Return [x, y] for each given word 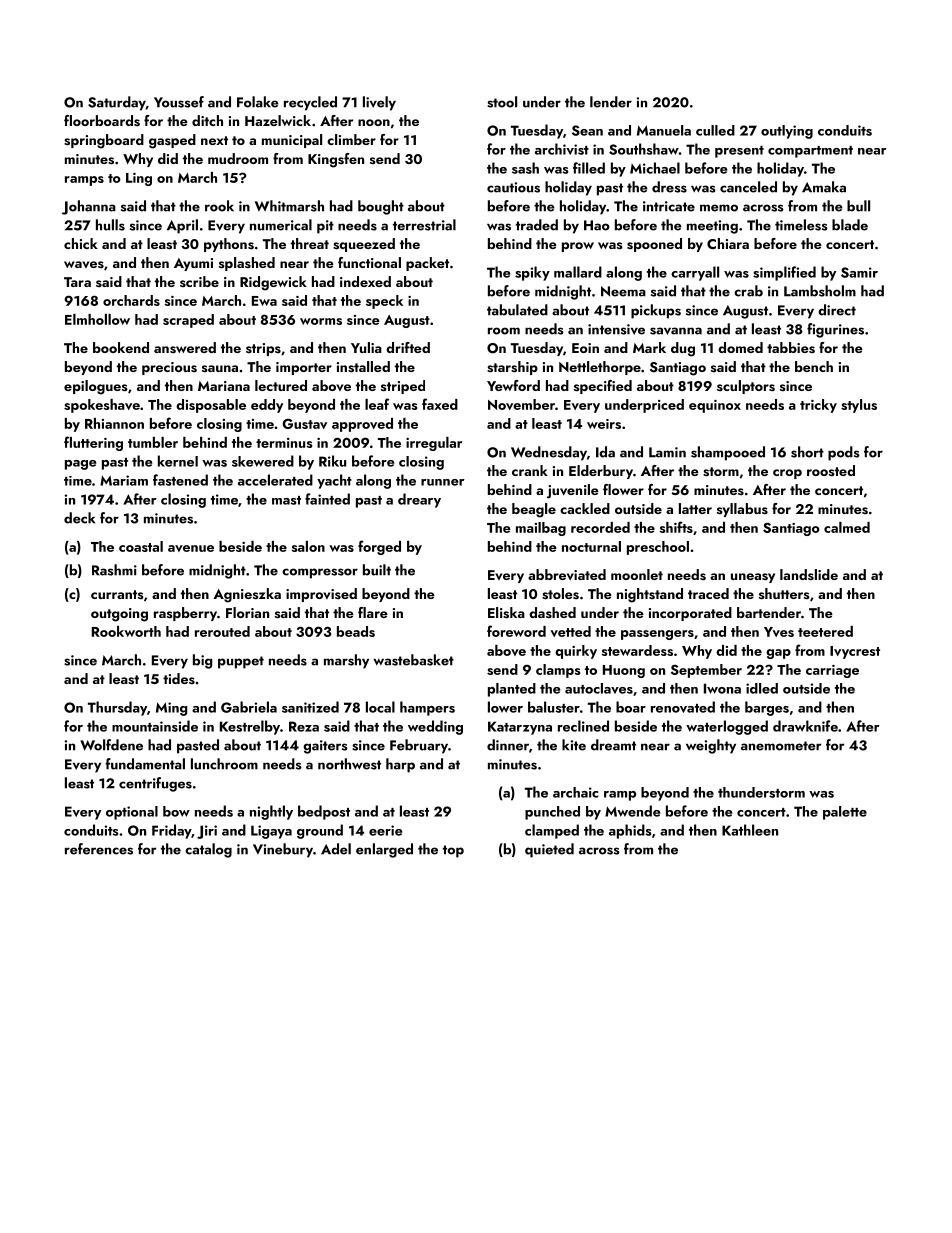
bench [814, 366]
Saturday [117, 103]
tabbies [791, 348]
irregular [434, 444]
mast [286, 500]
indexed [365, 281]
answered [185, 348]
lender [611, 102]
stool [502, 102]
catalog [208, 850]
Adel [336, 849]
